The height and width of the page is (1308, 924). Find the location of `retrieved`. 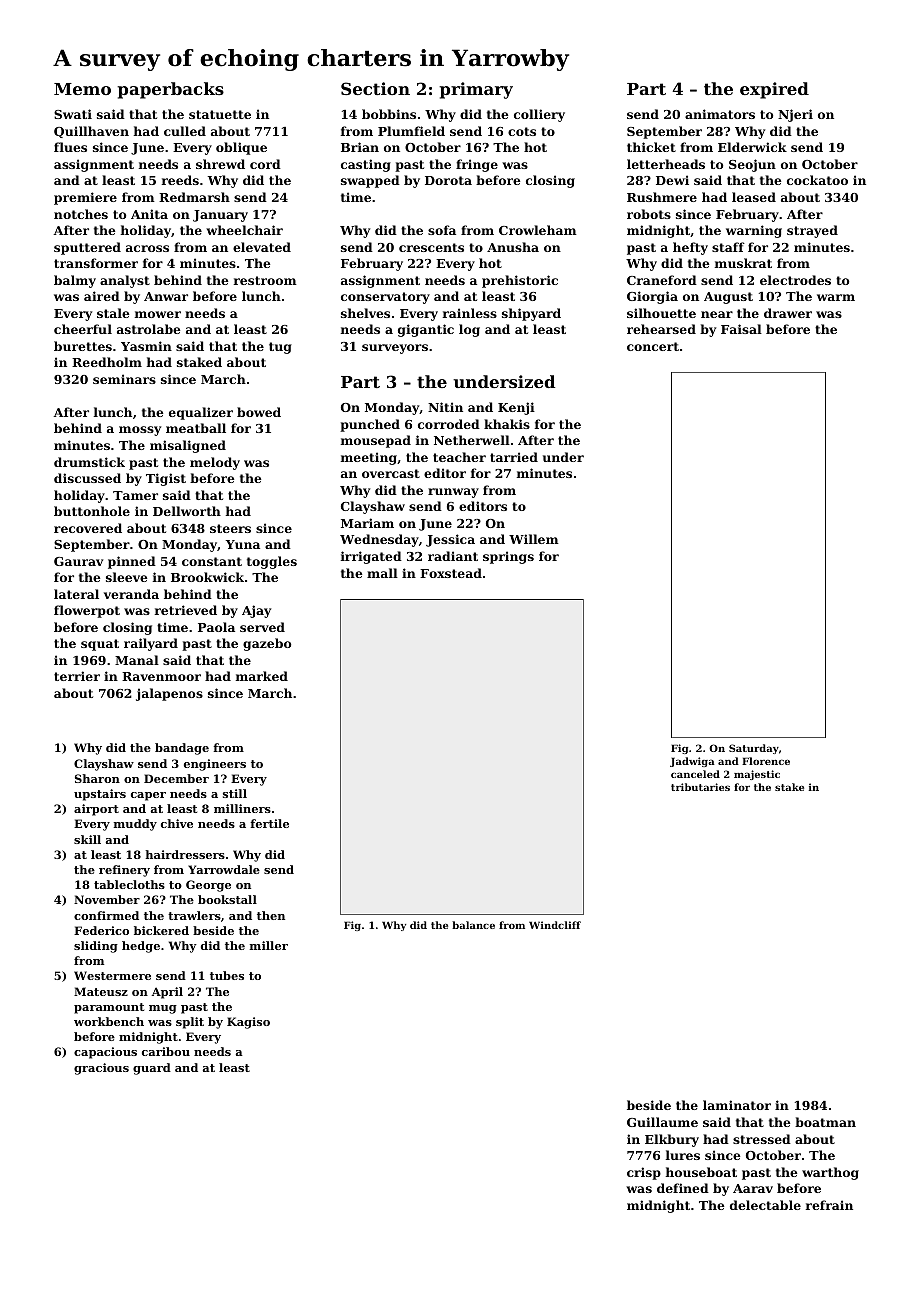

retrieved is located at coordinates (186, 610).
